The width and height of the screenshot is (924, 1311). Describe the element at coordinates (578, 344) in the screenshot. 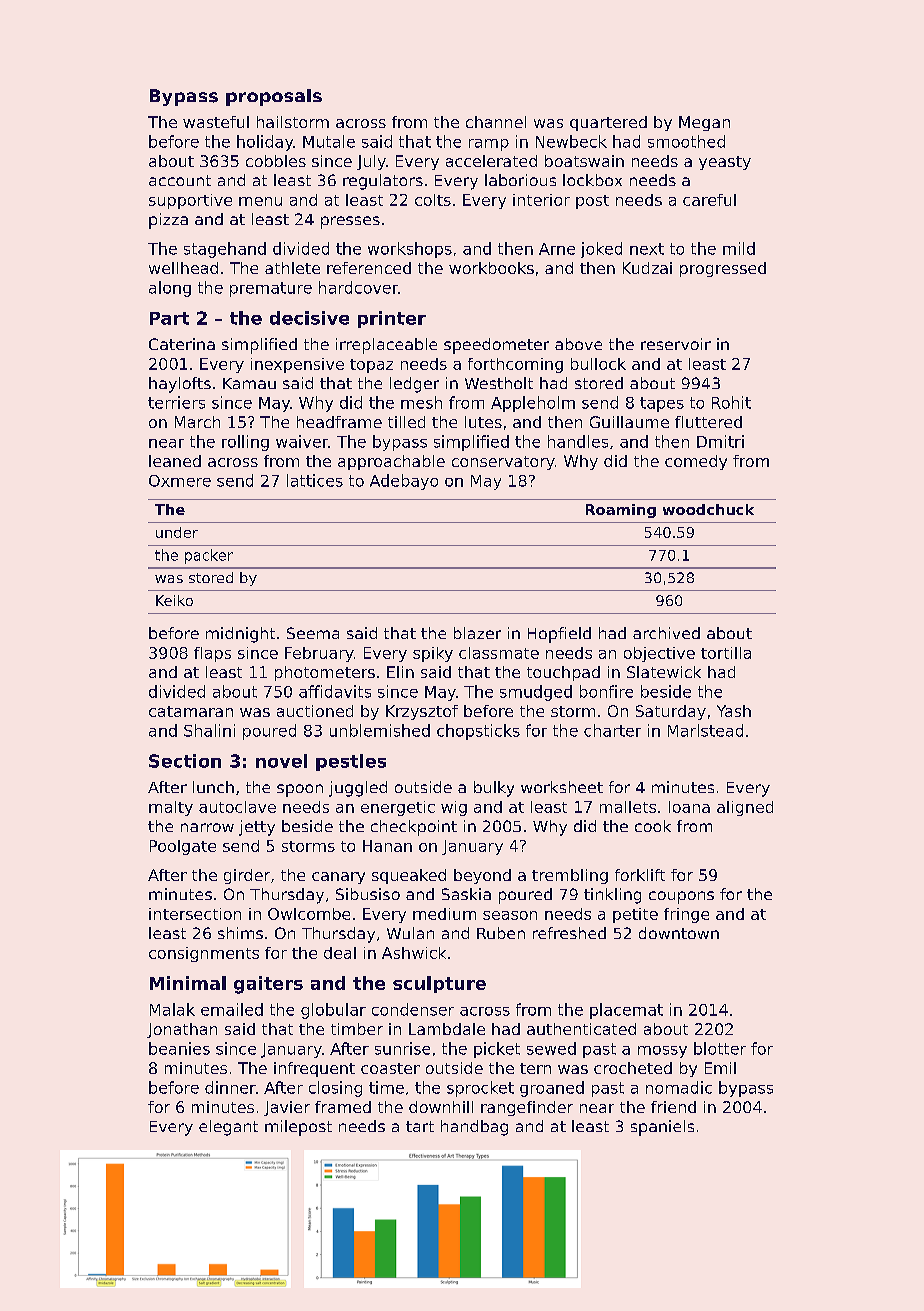

I see `above` at that location.
